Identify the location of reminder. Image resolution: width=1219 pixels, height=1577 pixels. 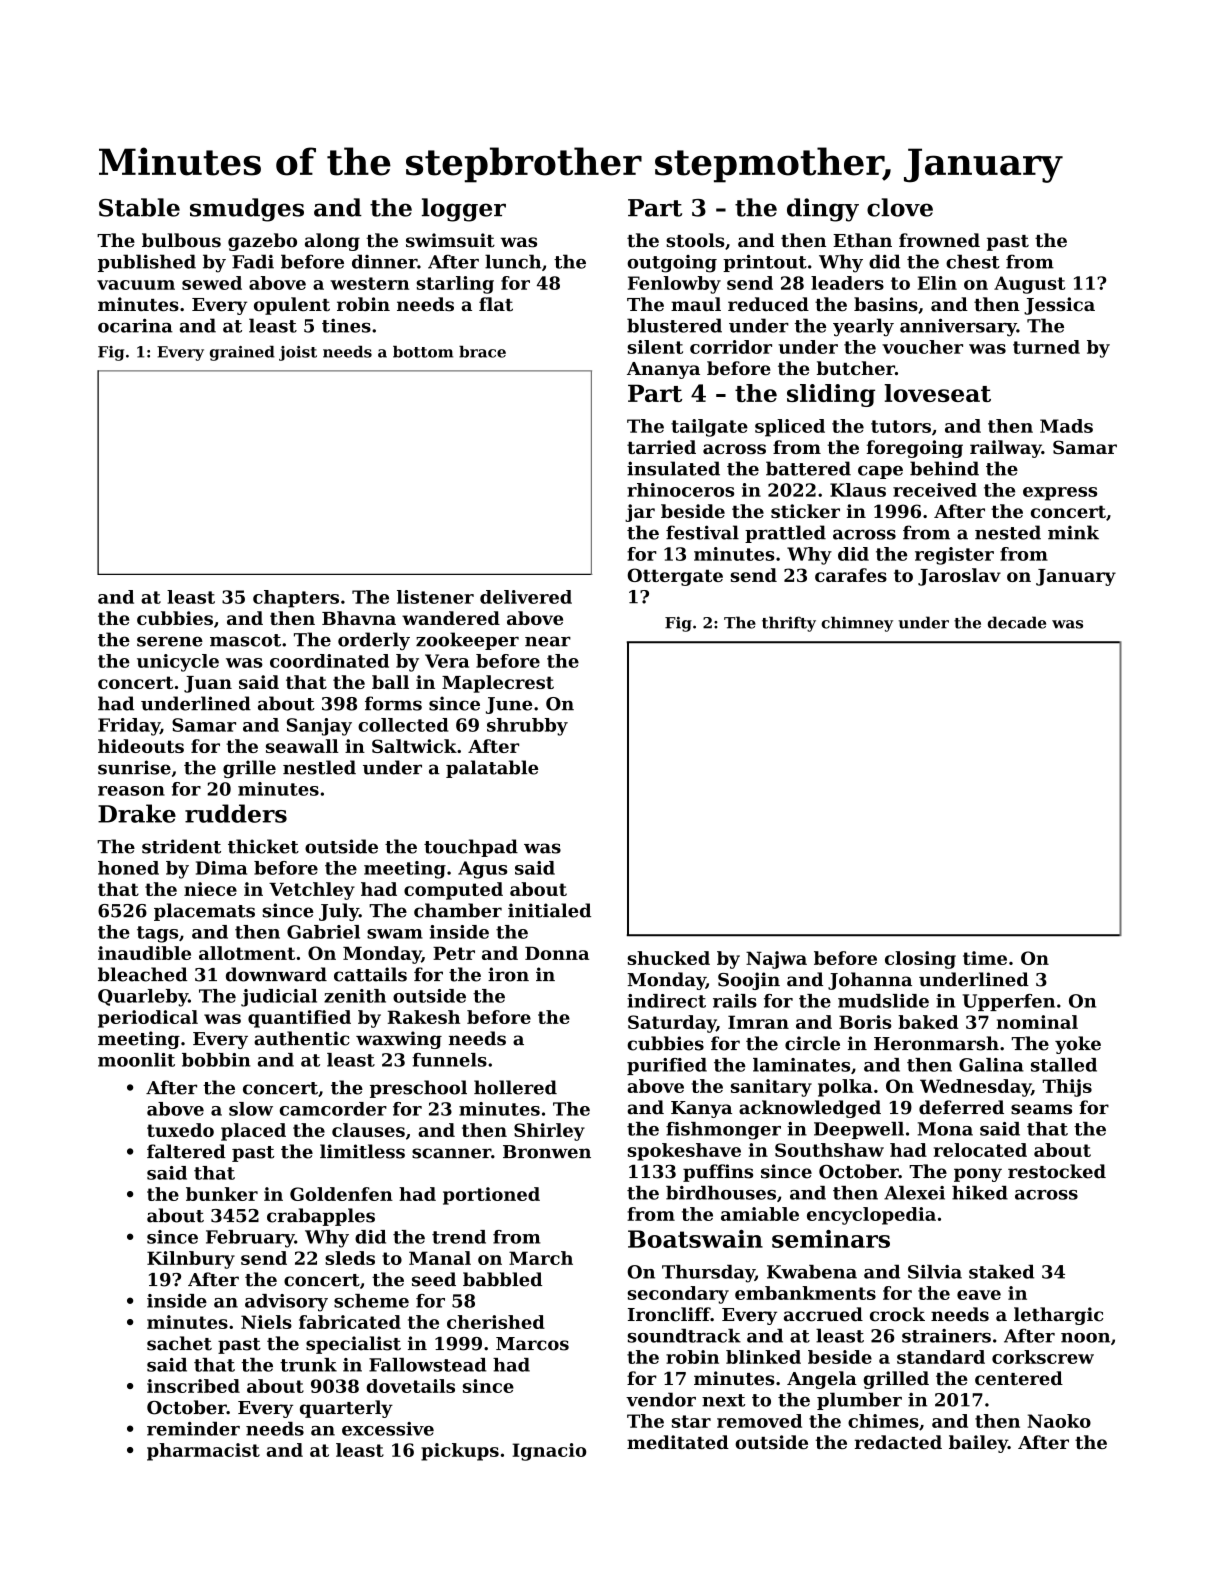
(193, 1429).
